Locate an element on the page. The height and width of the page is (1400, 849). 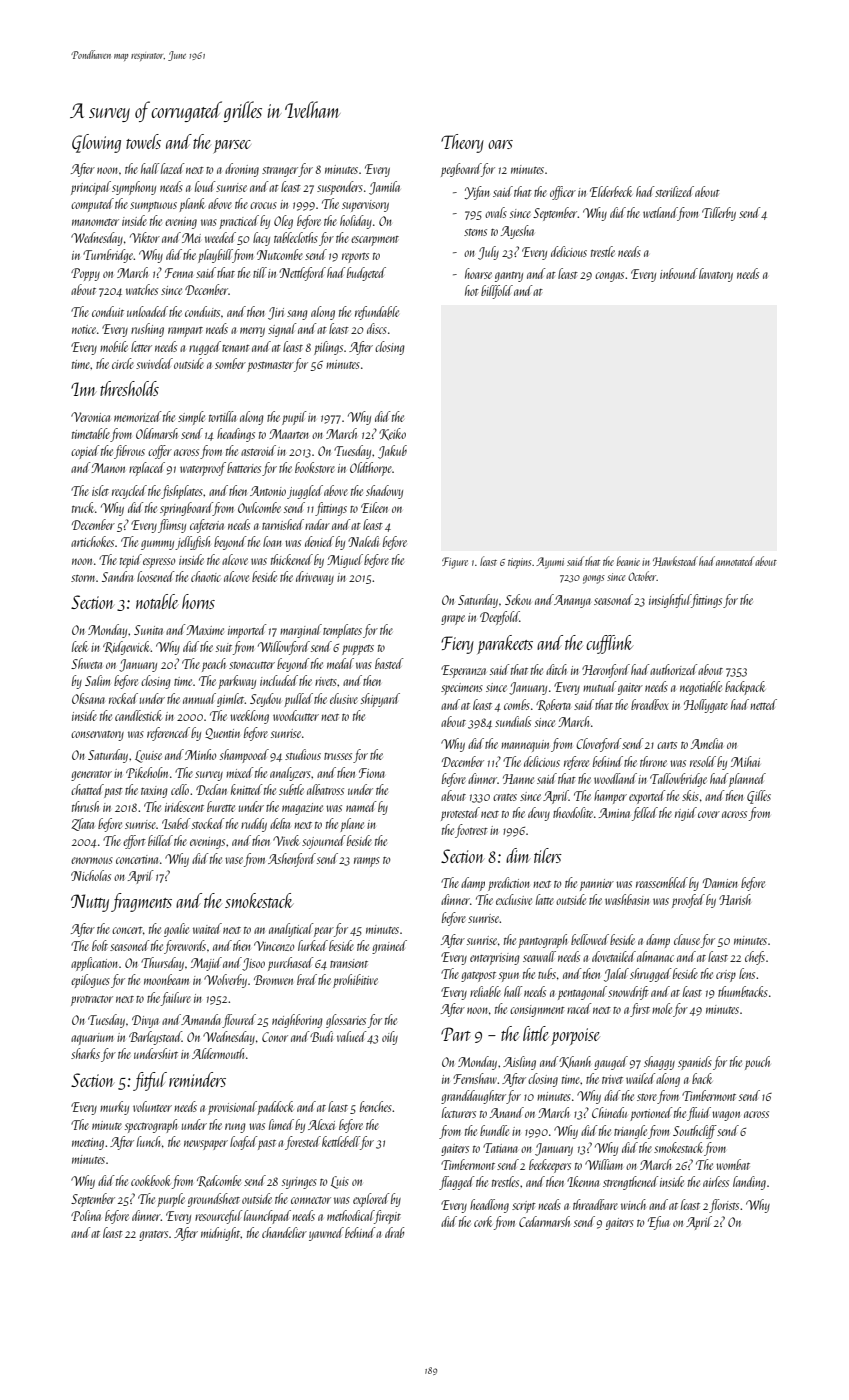
failure is located at coordinates (176, 999).
